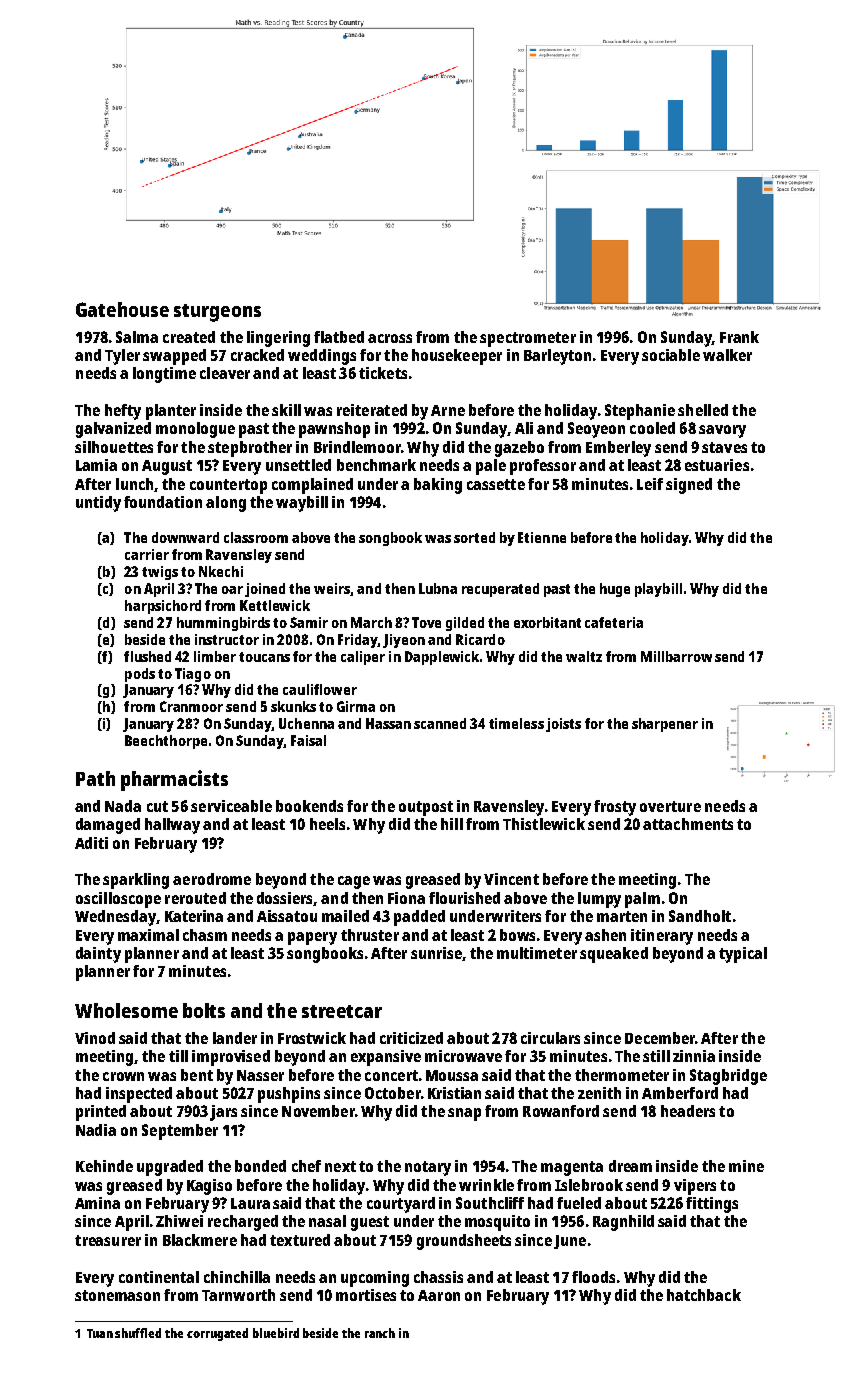 This screenshot has height=1400, width=849. I want to click on Frank, so click(739, 337).
